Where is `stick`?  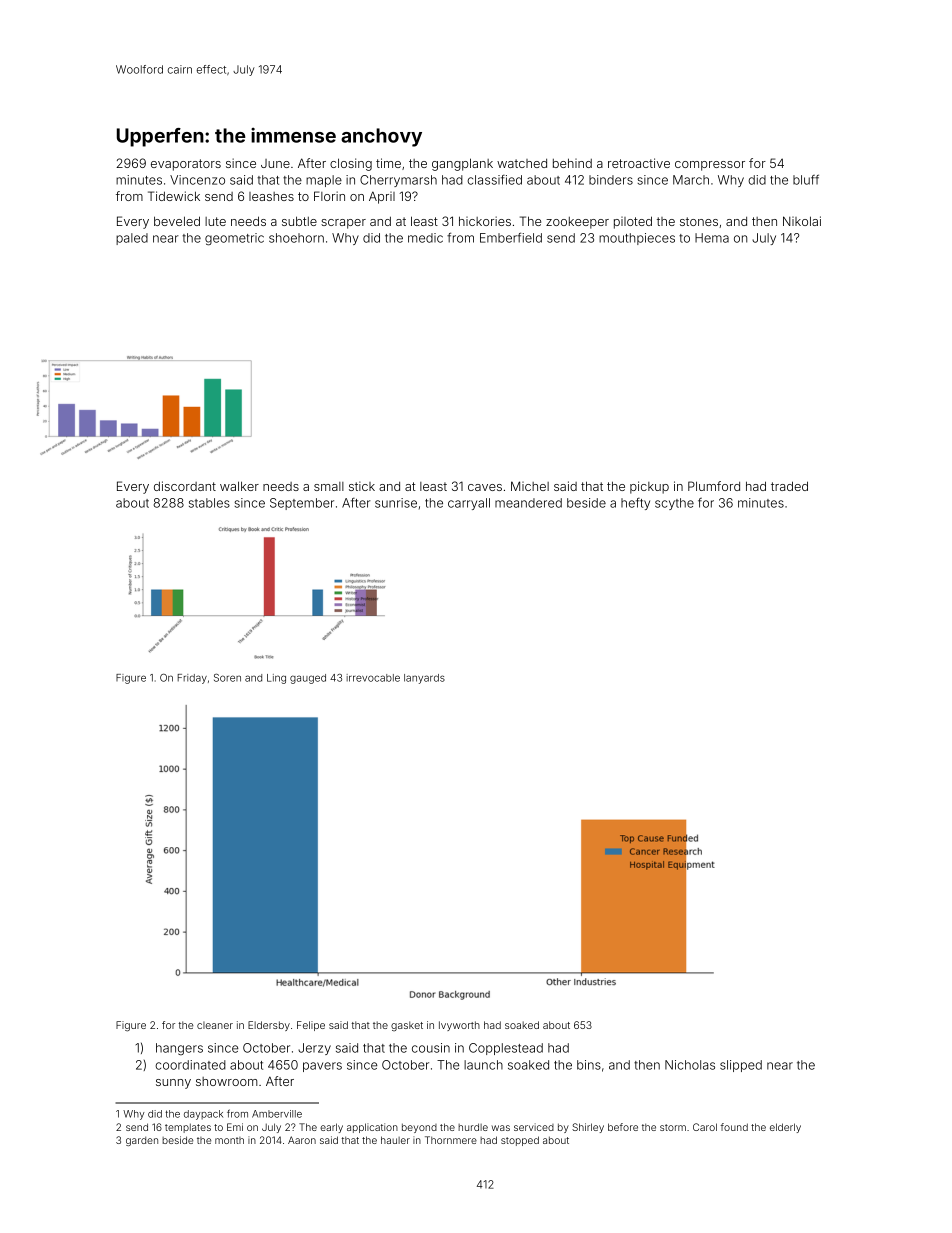 stick is located at coordinates (362, 486).
